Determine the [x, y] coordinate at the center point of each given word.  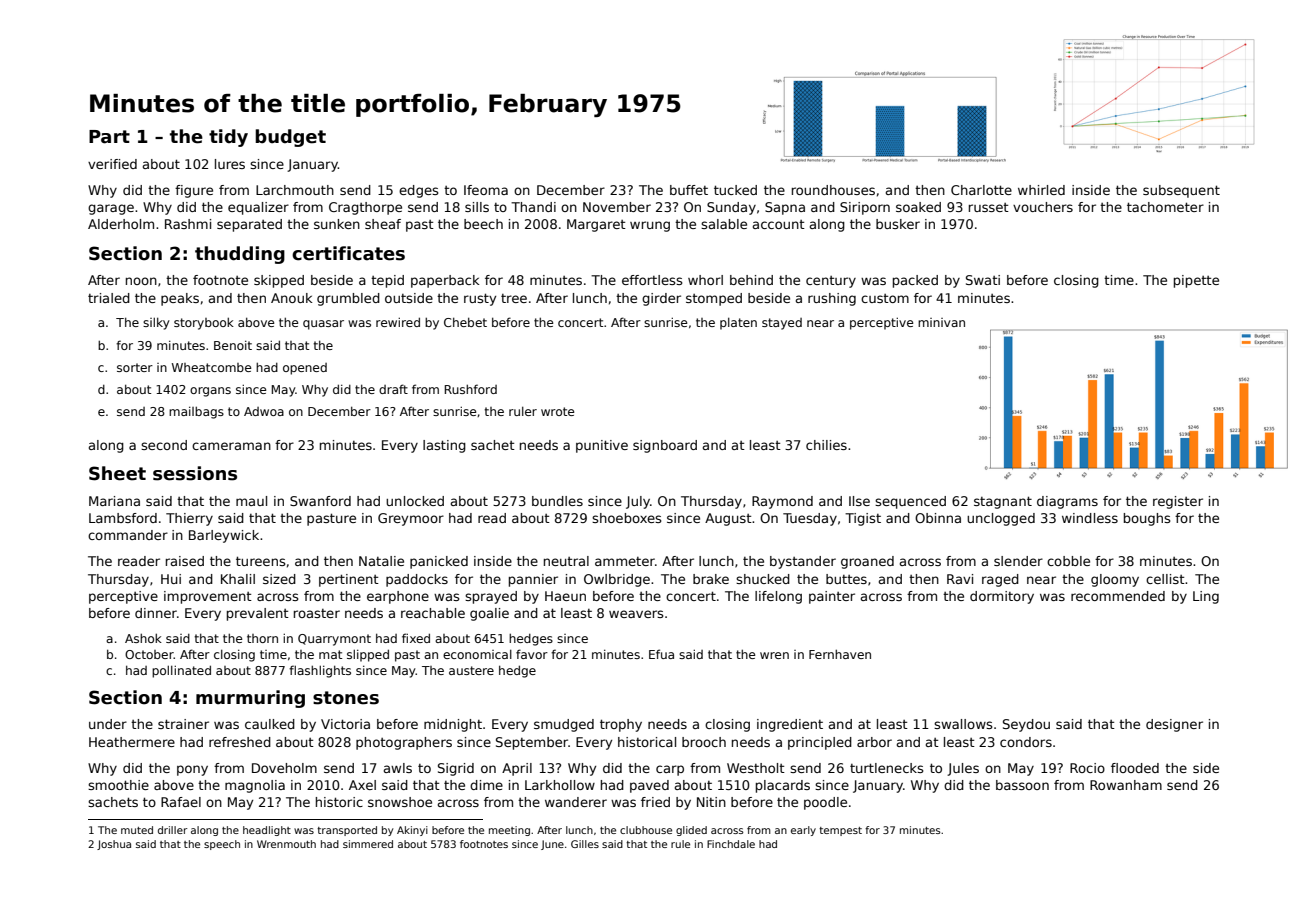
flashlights [320, 671]
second [164, 445]
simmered [368, 844]
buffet [689, 190]
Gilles [585, 844]
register [1178, 502]
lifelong [778, 597]
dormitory [1002, 597]
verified [112, 164]
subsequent [1181, 191]
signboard [665, 446]
